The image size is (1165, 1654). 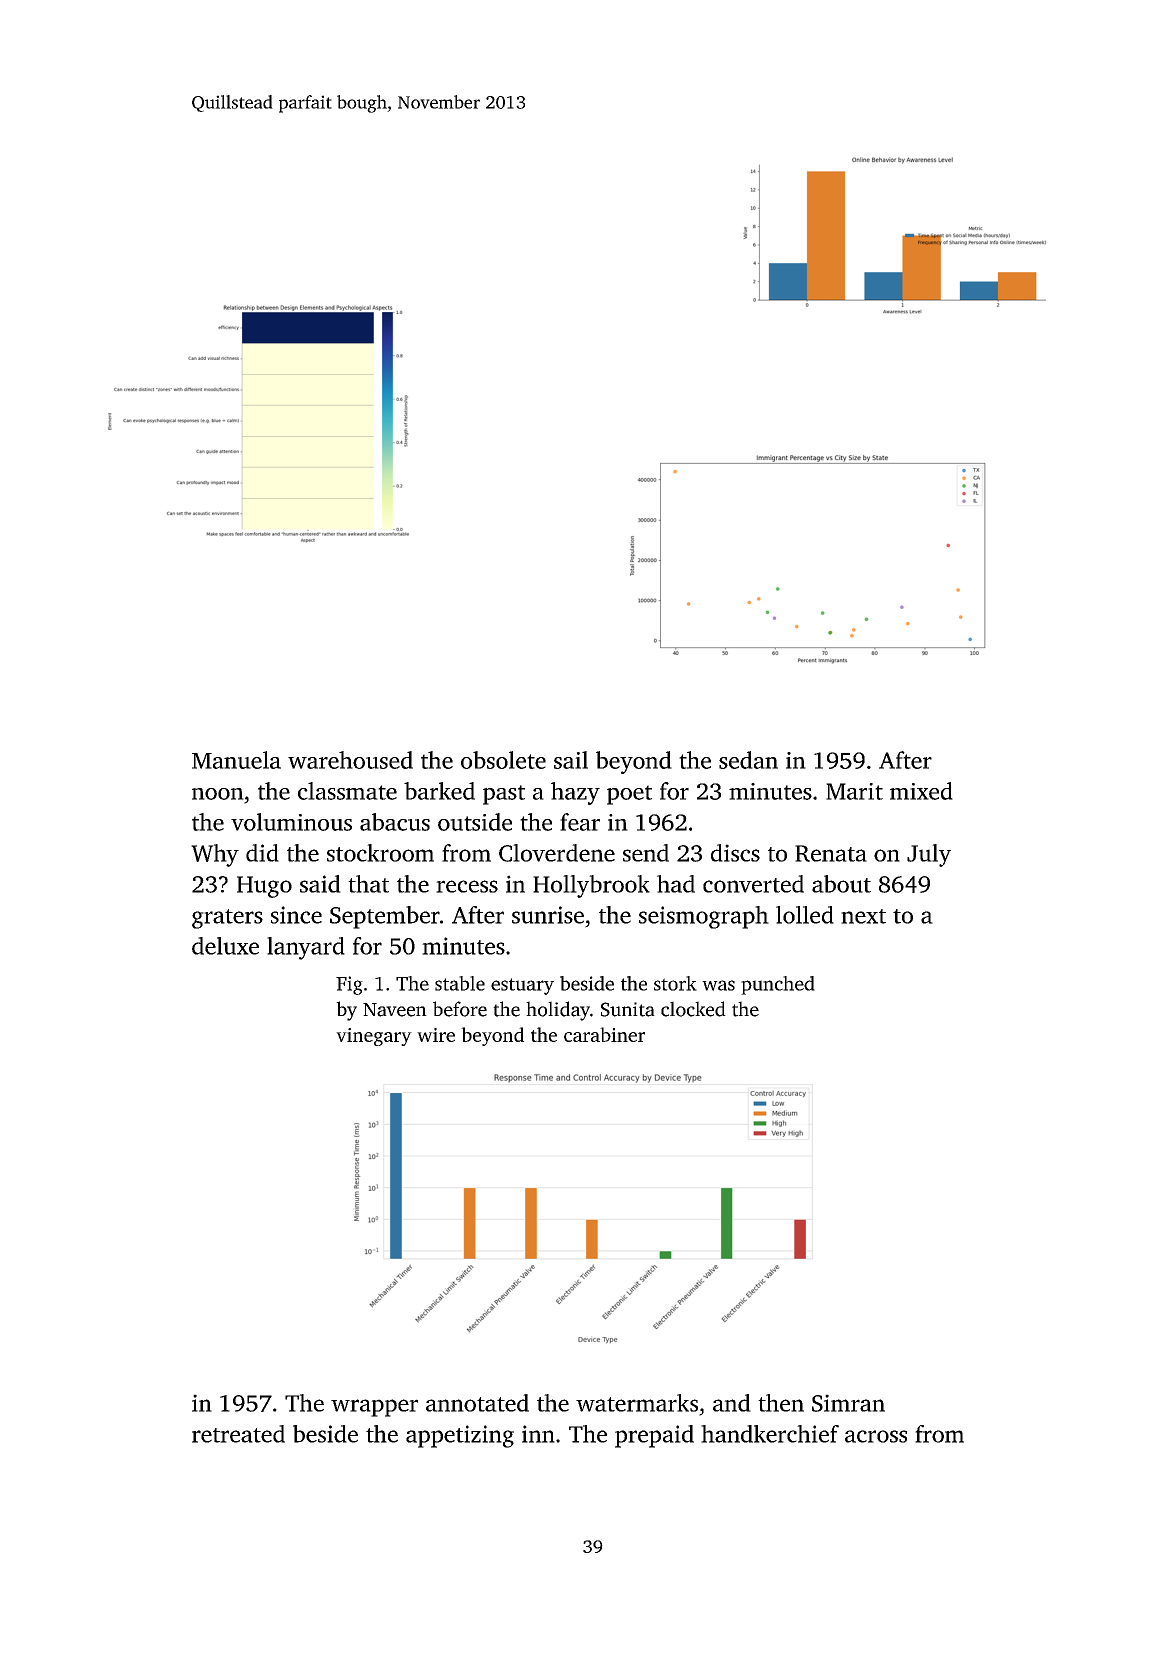 What do you see at coordinates (227, 919) in the screenshot?
I see `graters` at bounding box center [227, 919].
